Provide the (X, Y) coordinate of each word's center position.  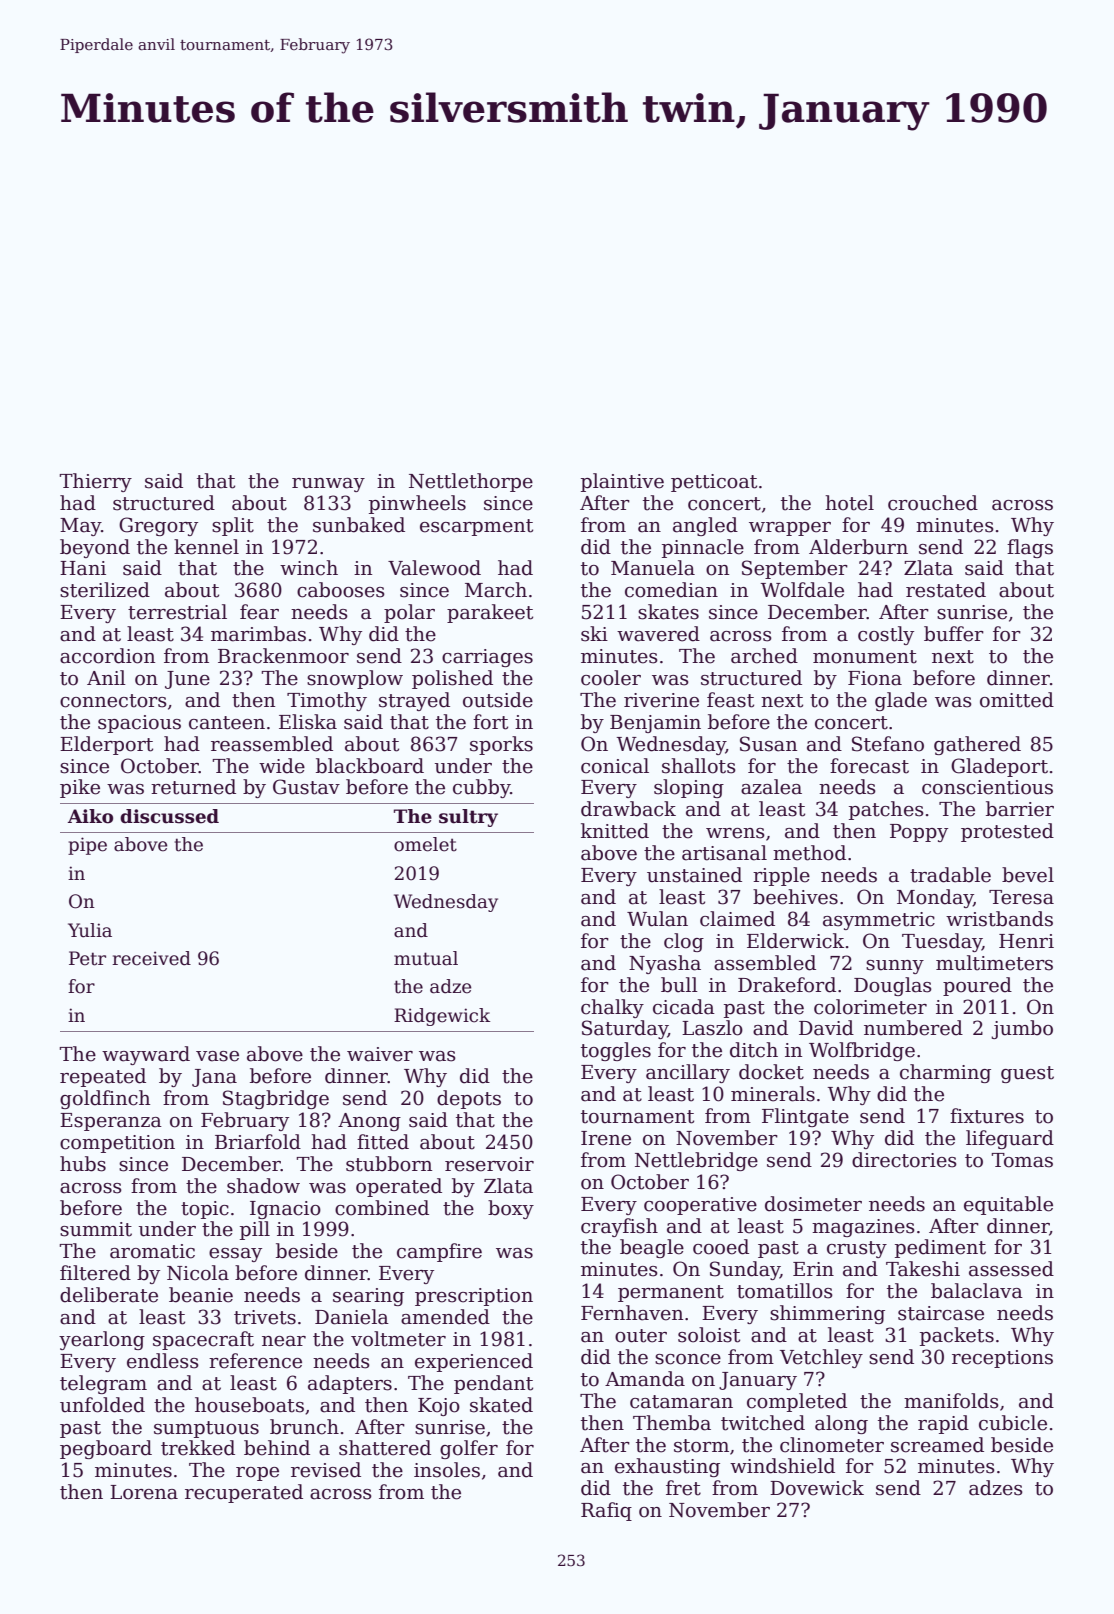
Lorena (144, 1492)
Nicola (198, 1273)
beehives (795, 897)
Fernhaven (632, 1313)
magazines (863, 1228)
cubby (481, 788)
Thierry (95, 482)
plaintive (622, 482)
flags (1030, 548)
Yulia (90, 930)
